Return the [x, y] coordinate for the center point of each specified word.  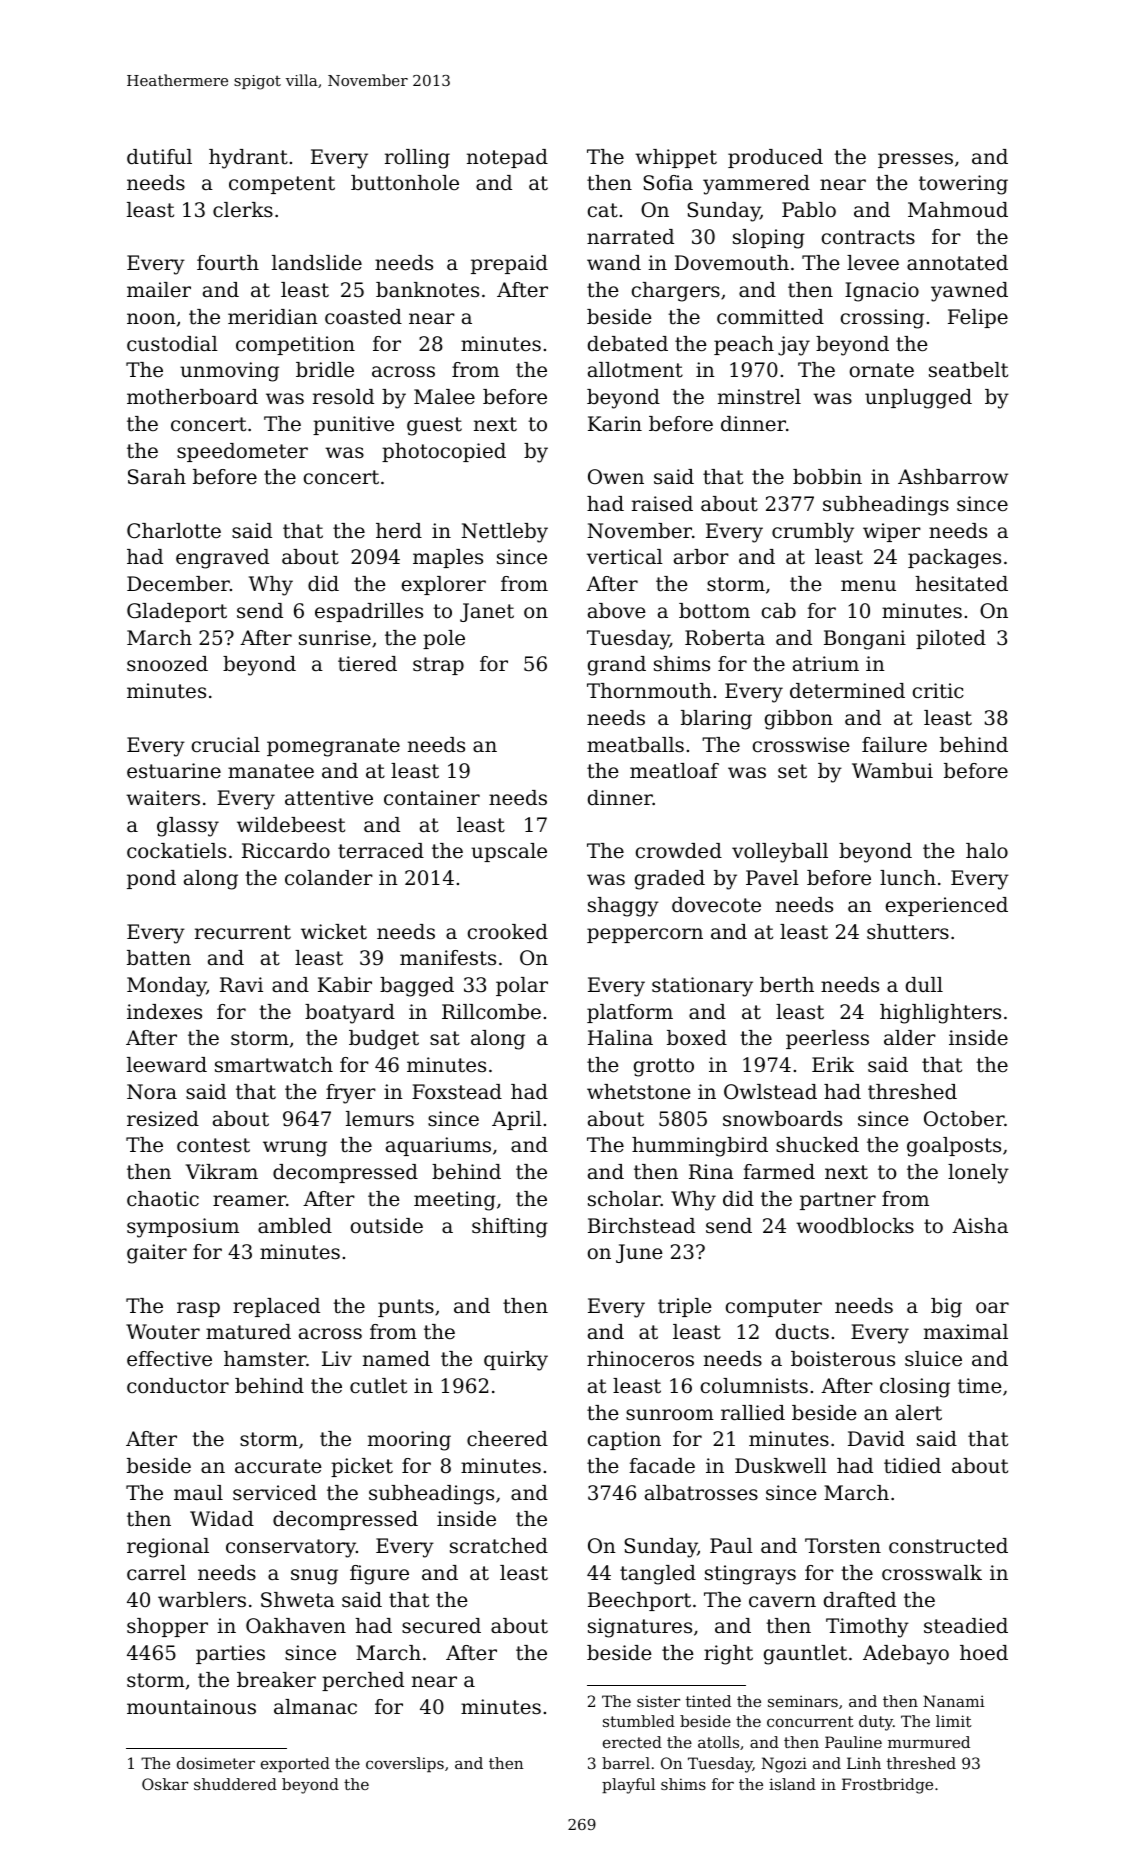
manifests [448, 958]
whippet [676, 158]
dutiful [159, 157]
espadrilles [369, 612]
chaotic [163, 1199]
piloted [951, 639]
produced [775, 158]
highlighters [940, 1014]
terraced [381, 851]
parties [230, 1654]
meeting [455, 1201]
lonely [978, 1174]
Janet [487, 612]
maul [198, 1492]
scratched [499, 1546]
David [876, 1439]
